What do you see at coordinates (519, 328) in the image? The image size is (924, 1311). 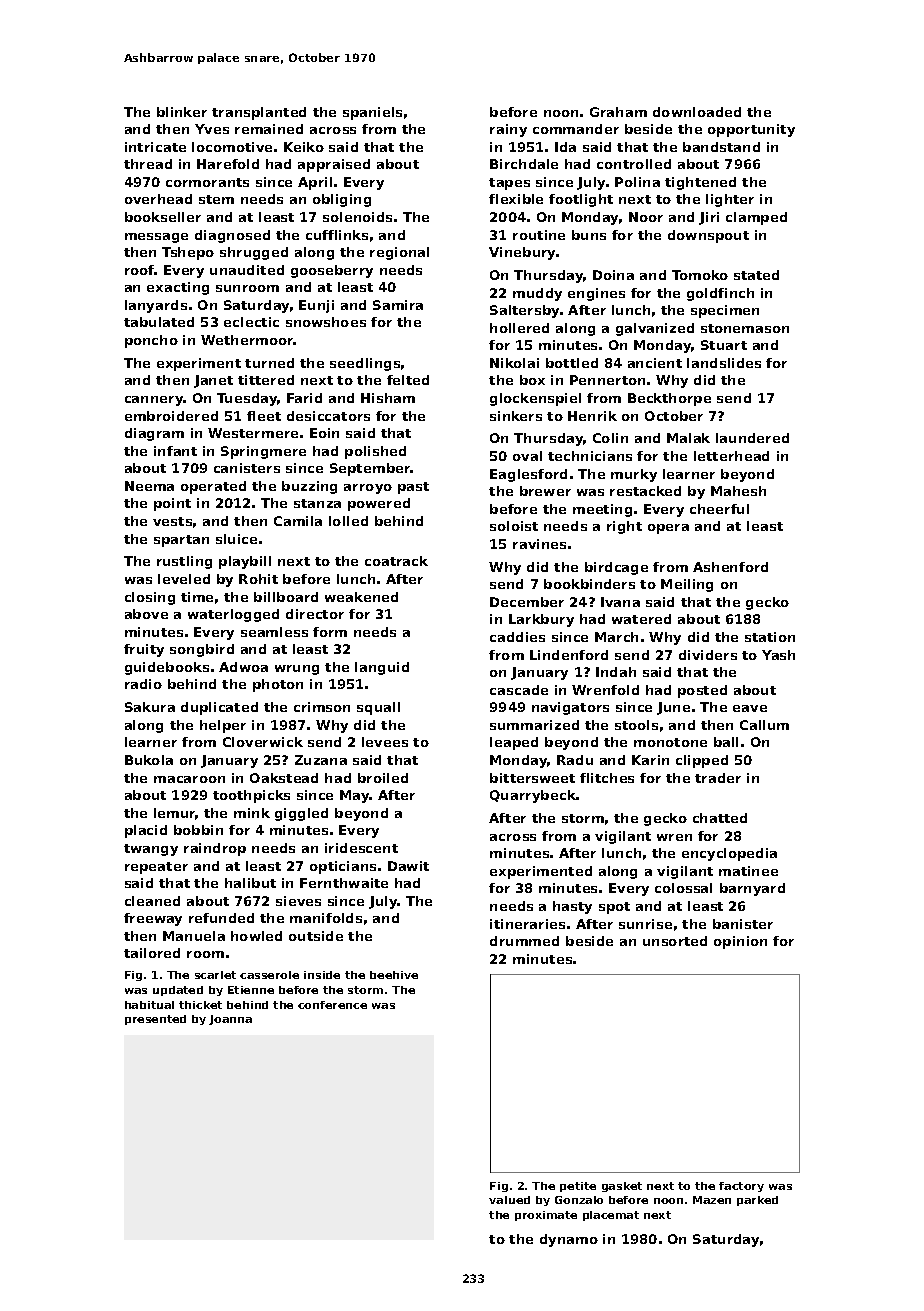 I see `hollered` at bounding box center [519, 328].
